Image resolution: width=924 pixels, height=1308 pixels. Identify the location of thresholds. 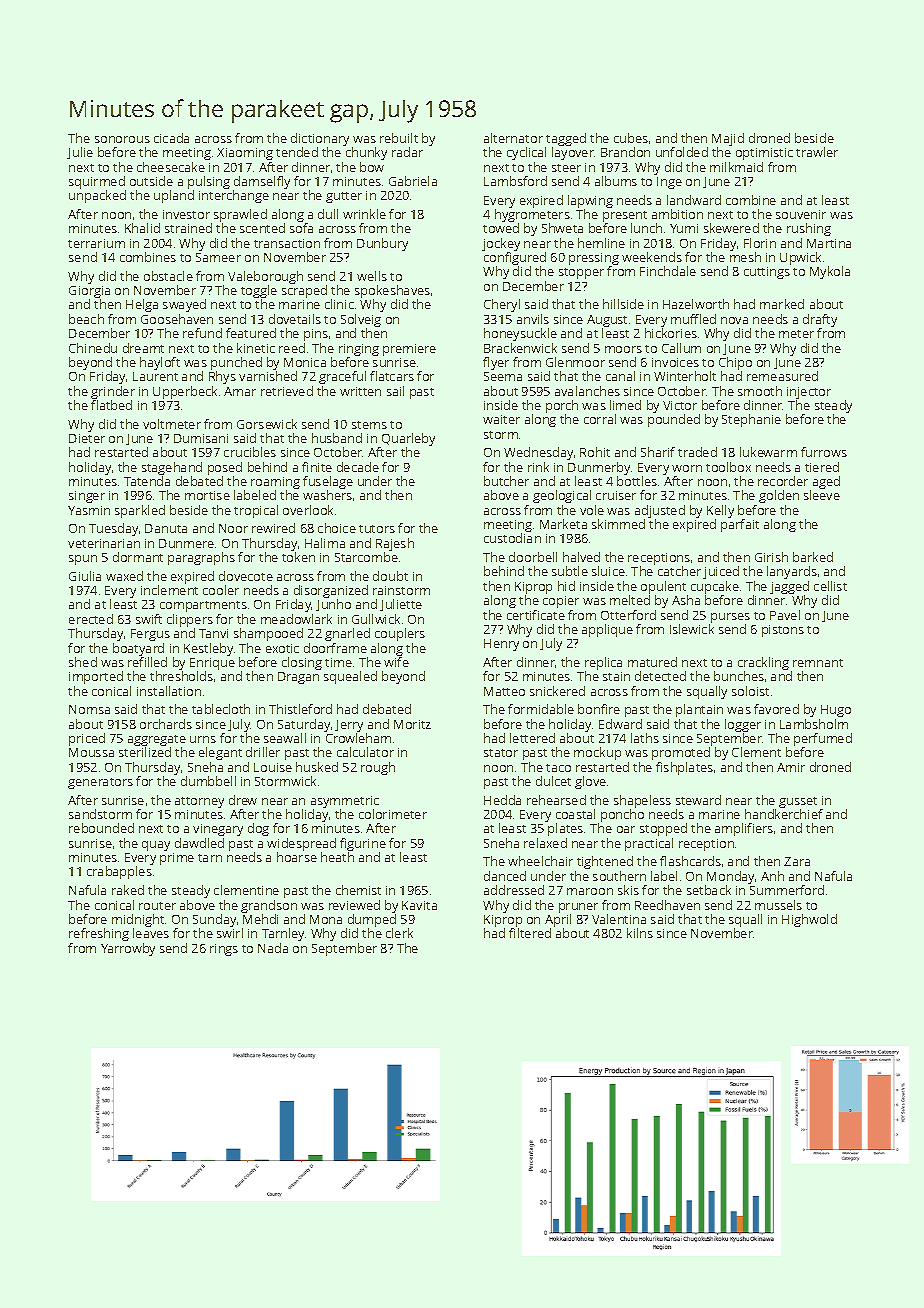
(181, 676).
